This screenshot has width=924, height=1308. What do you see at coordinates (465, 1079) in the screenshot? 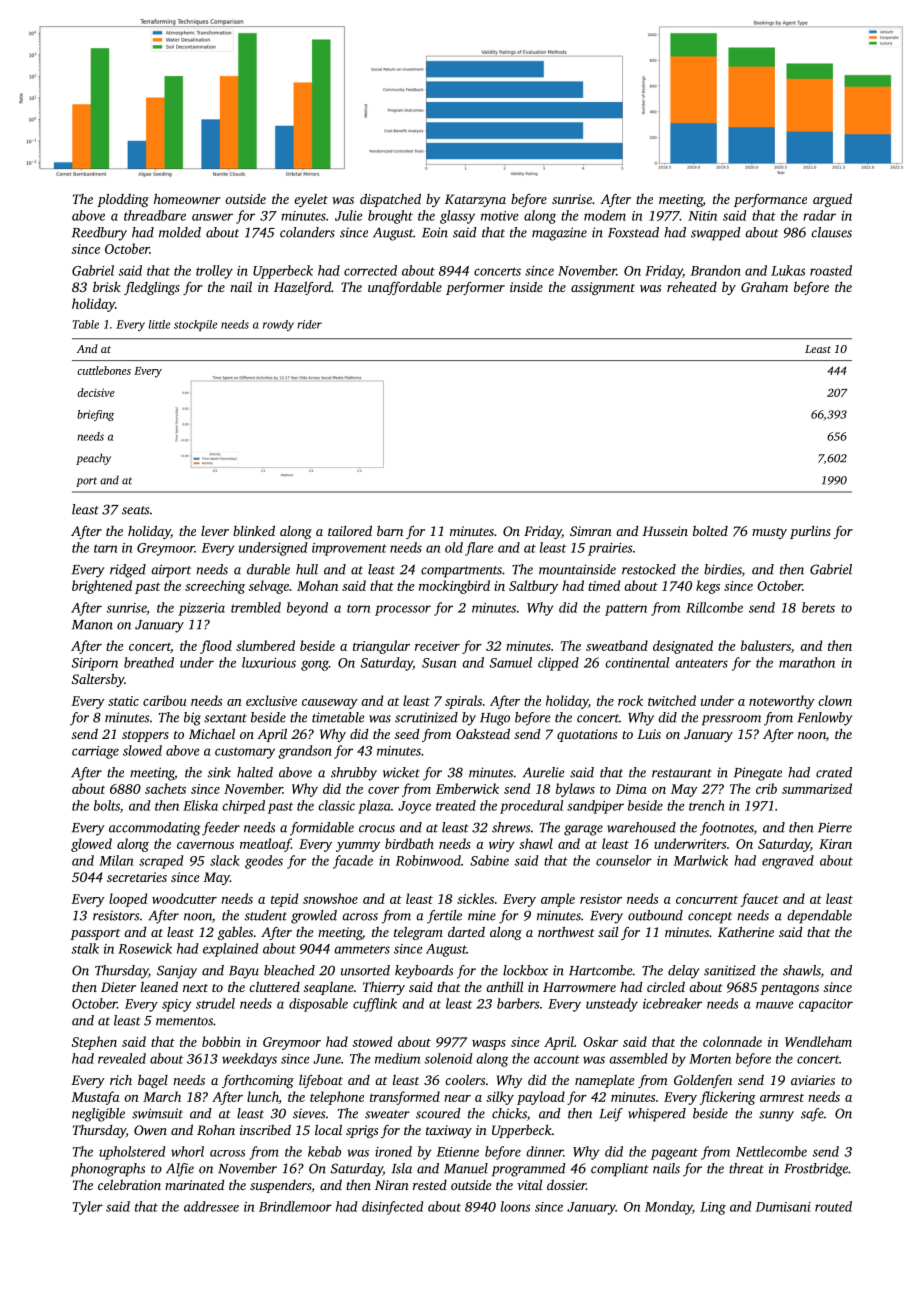
I see `coolers` at bounding box center [465, 1079].
